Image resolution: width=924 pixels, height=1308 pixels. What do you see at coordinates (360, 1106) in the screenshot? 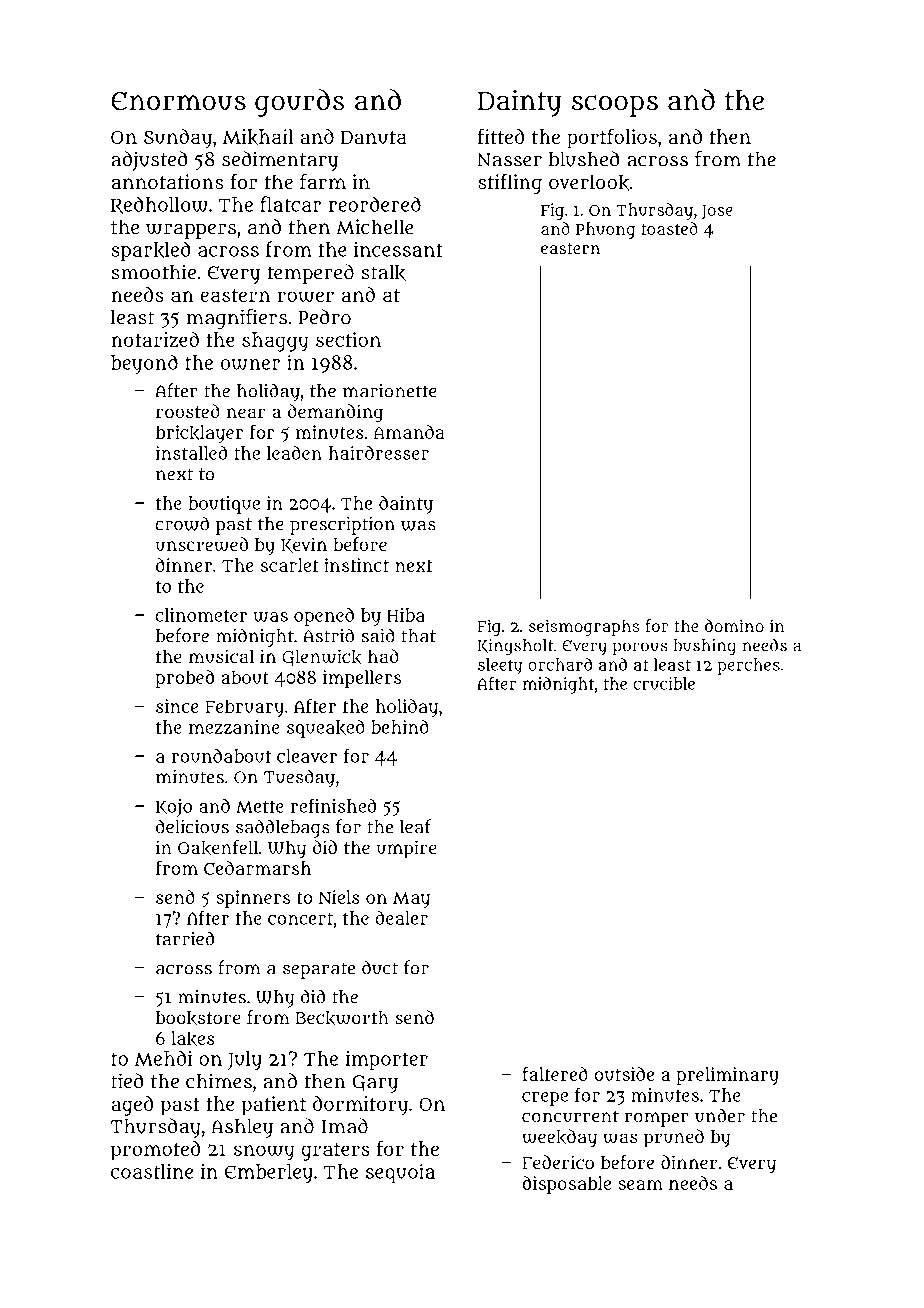
I see `dormitory` at bounding box center [360, 1106].
